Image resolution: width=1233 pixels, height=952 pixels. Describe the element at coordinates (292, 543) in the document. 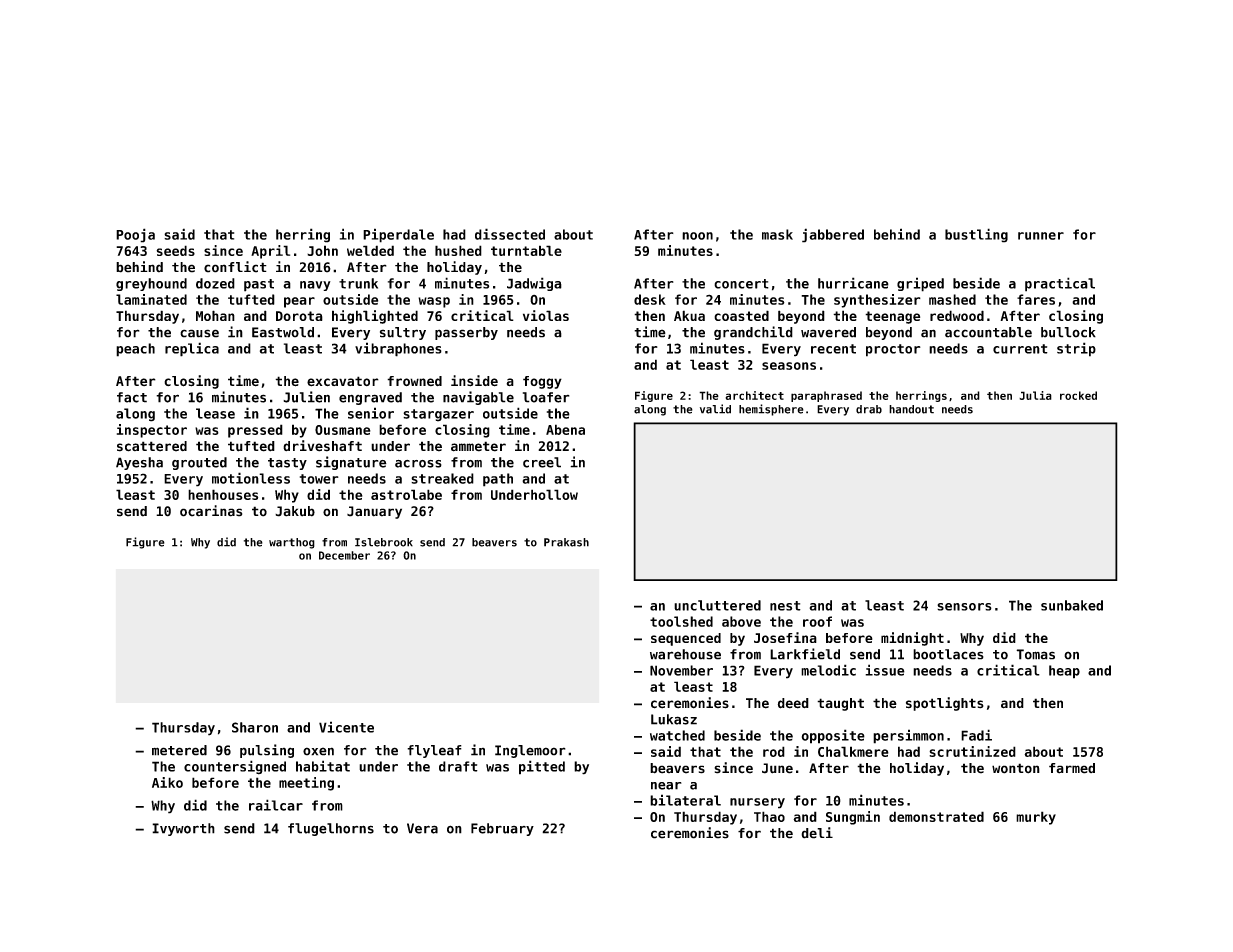

I see `warthog` at that location.
